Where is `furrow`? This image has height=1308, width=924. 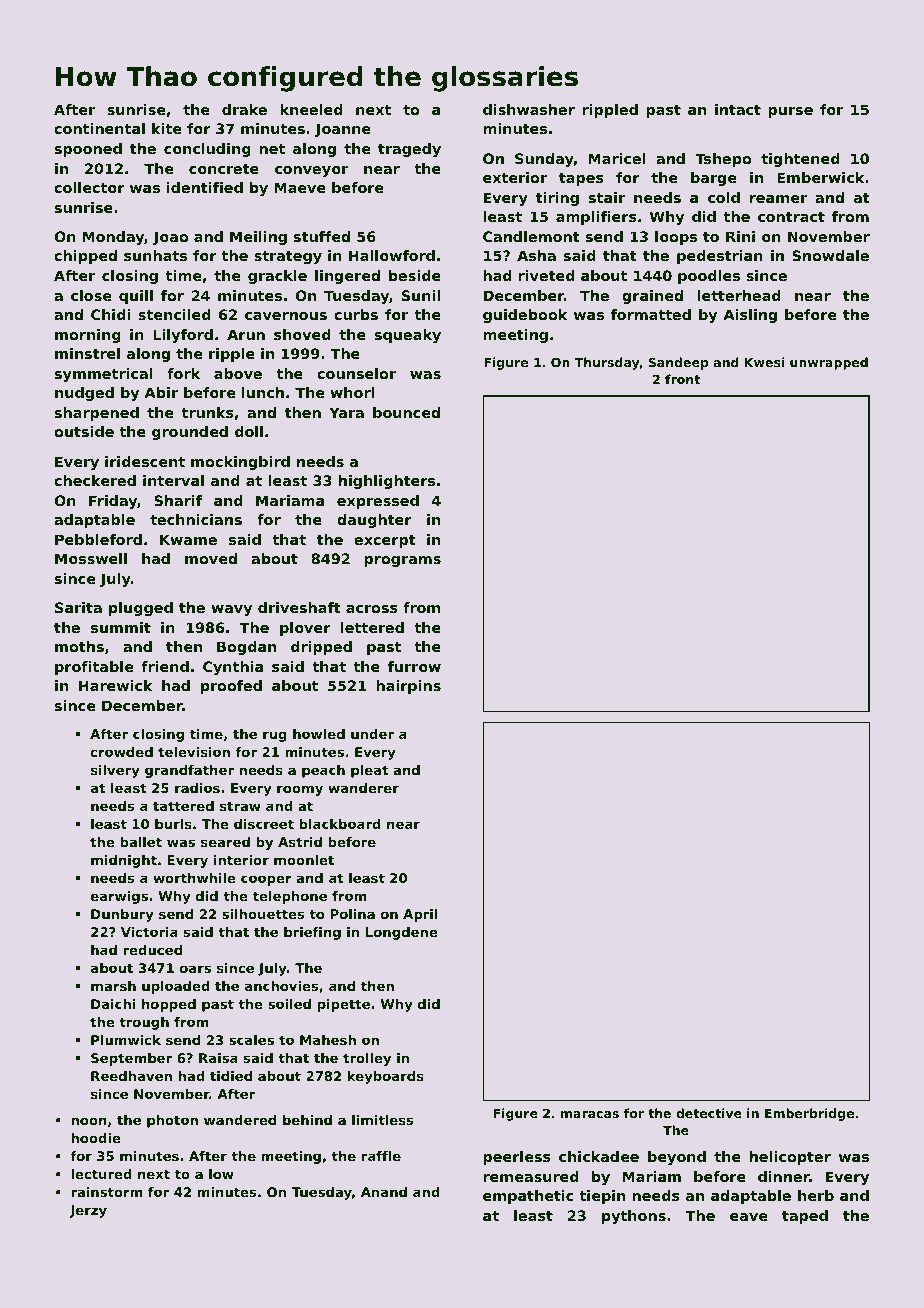 furrow is located at coordinates (414, 666).
